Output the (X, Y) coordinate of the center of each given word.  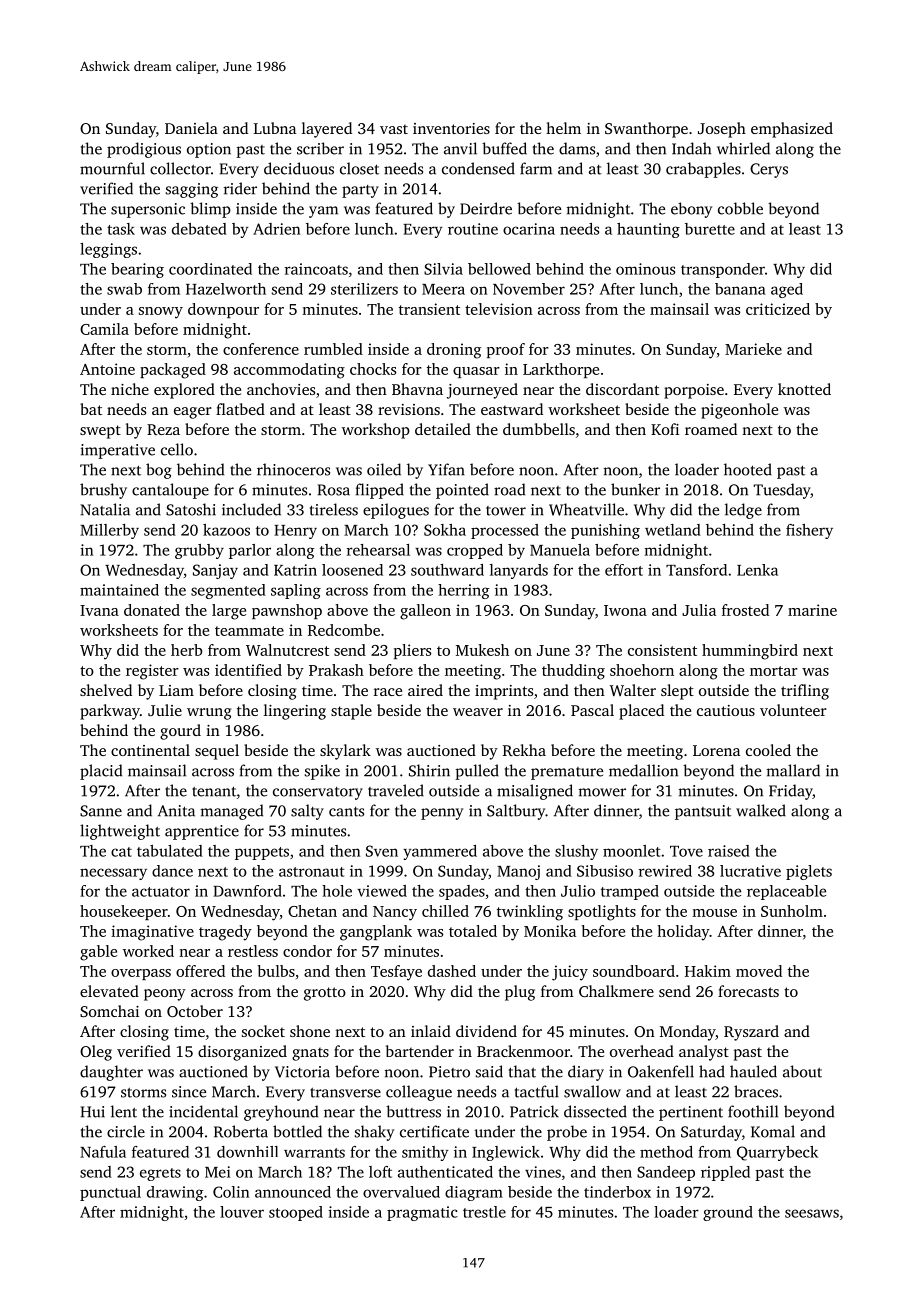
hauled (753, 1071)
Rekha (524, 750)
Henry (295, 532)
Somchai (109, 1011)
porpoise (694, 391)
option (209, 150)
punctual (110, 1193)
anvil (460, 148)
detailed (443, 429)
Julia (699, 610)
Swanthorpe (646, 130)
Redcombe (344, 630)
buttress (413, 1111)
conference (261, 349)
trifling (805, 692)
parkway (110, 712)
